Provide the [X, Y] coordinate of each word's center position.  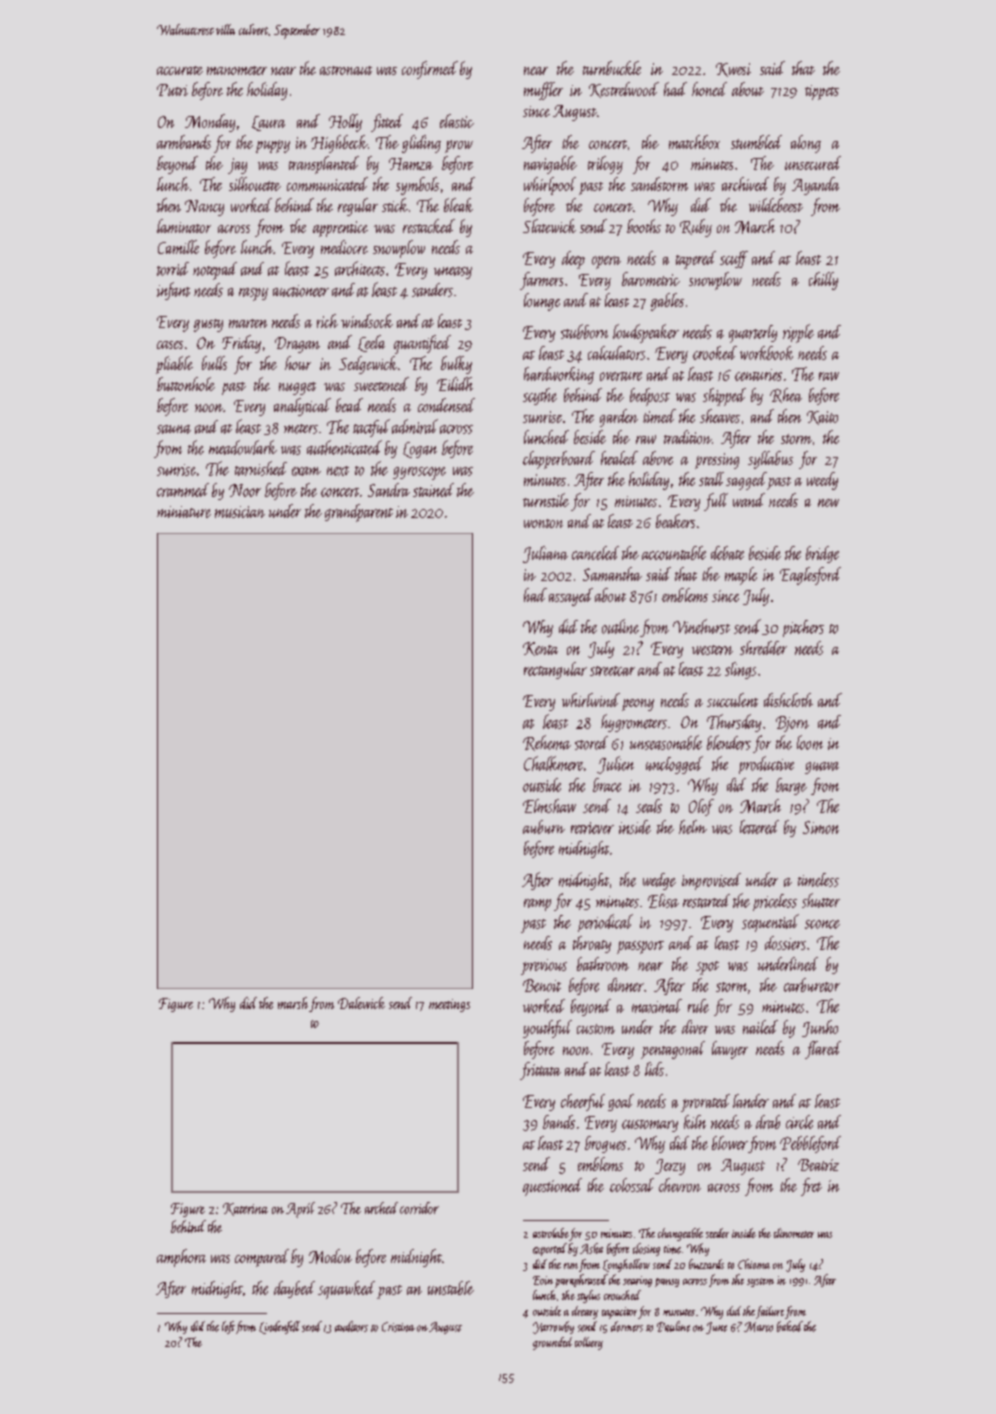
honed [709, 89]
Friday [241, 344]
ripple [798, 333]
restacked [429, 226]
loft [228, 1327]
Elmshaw [549, 806]
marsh [293, 1003]
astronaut [346, 70]
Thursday [734, 723]
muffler [543, 91]
